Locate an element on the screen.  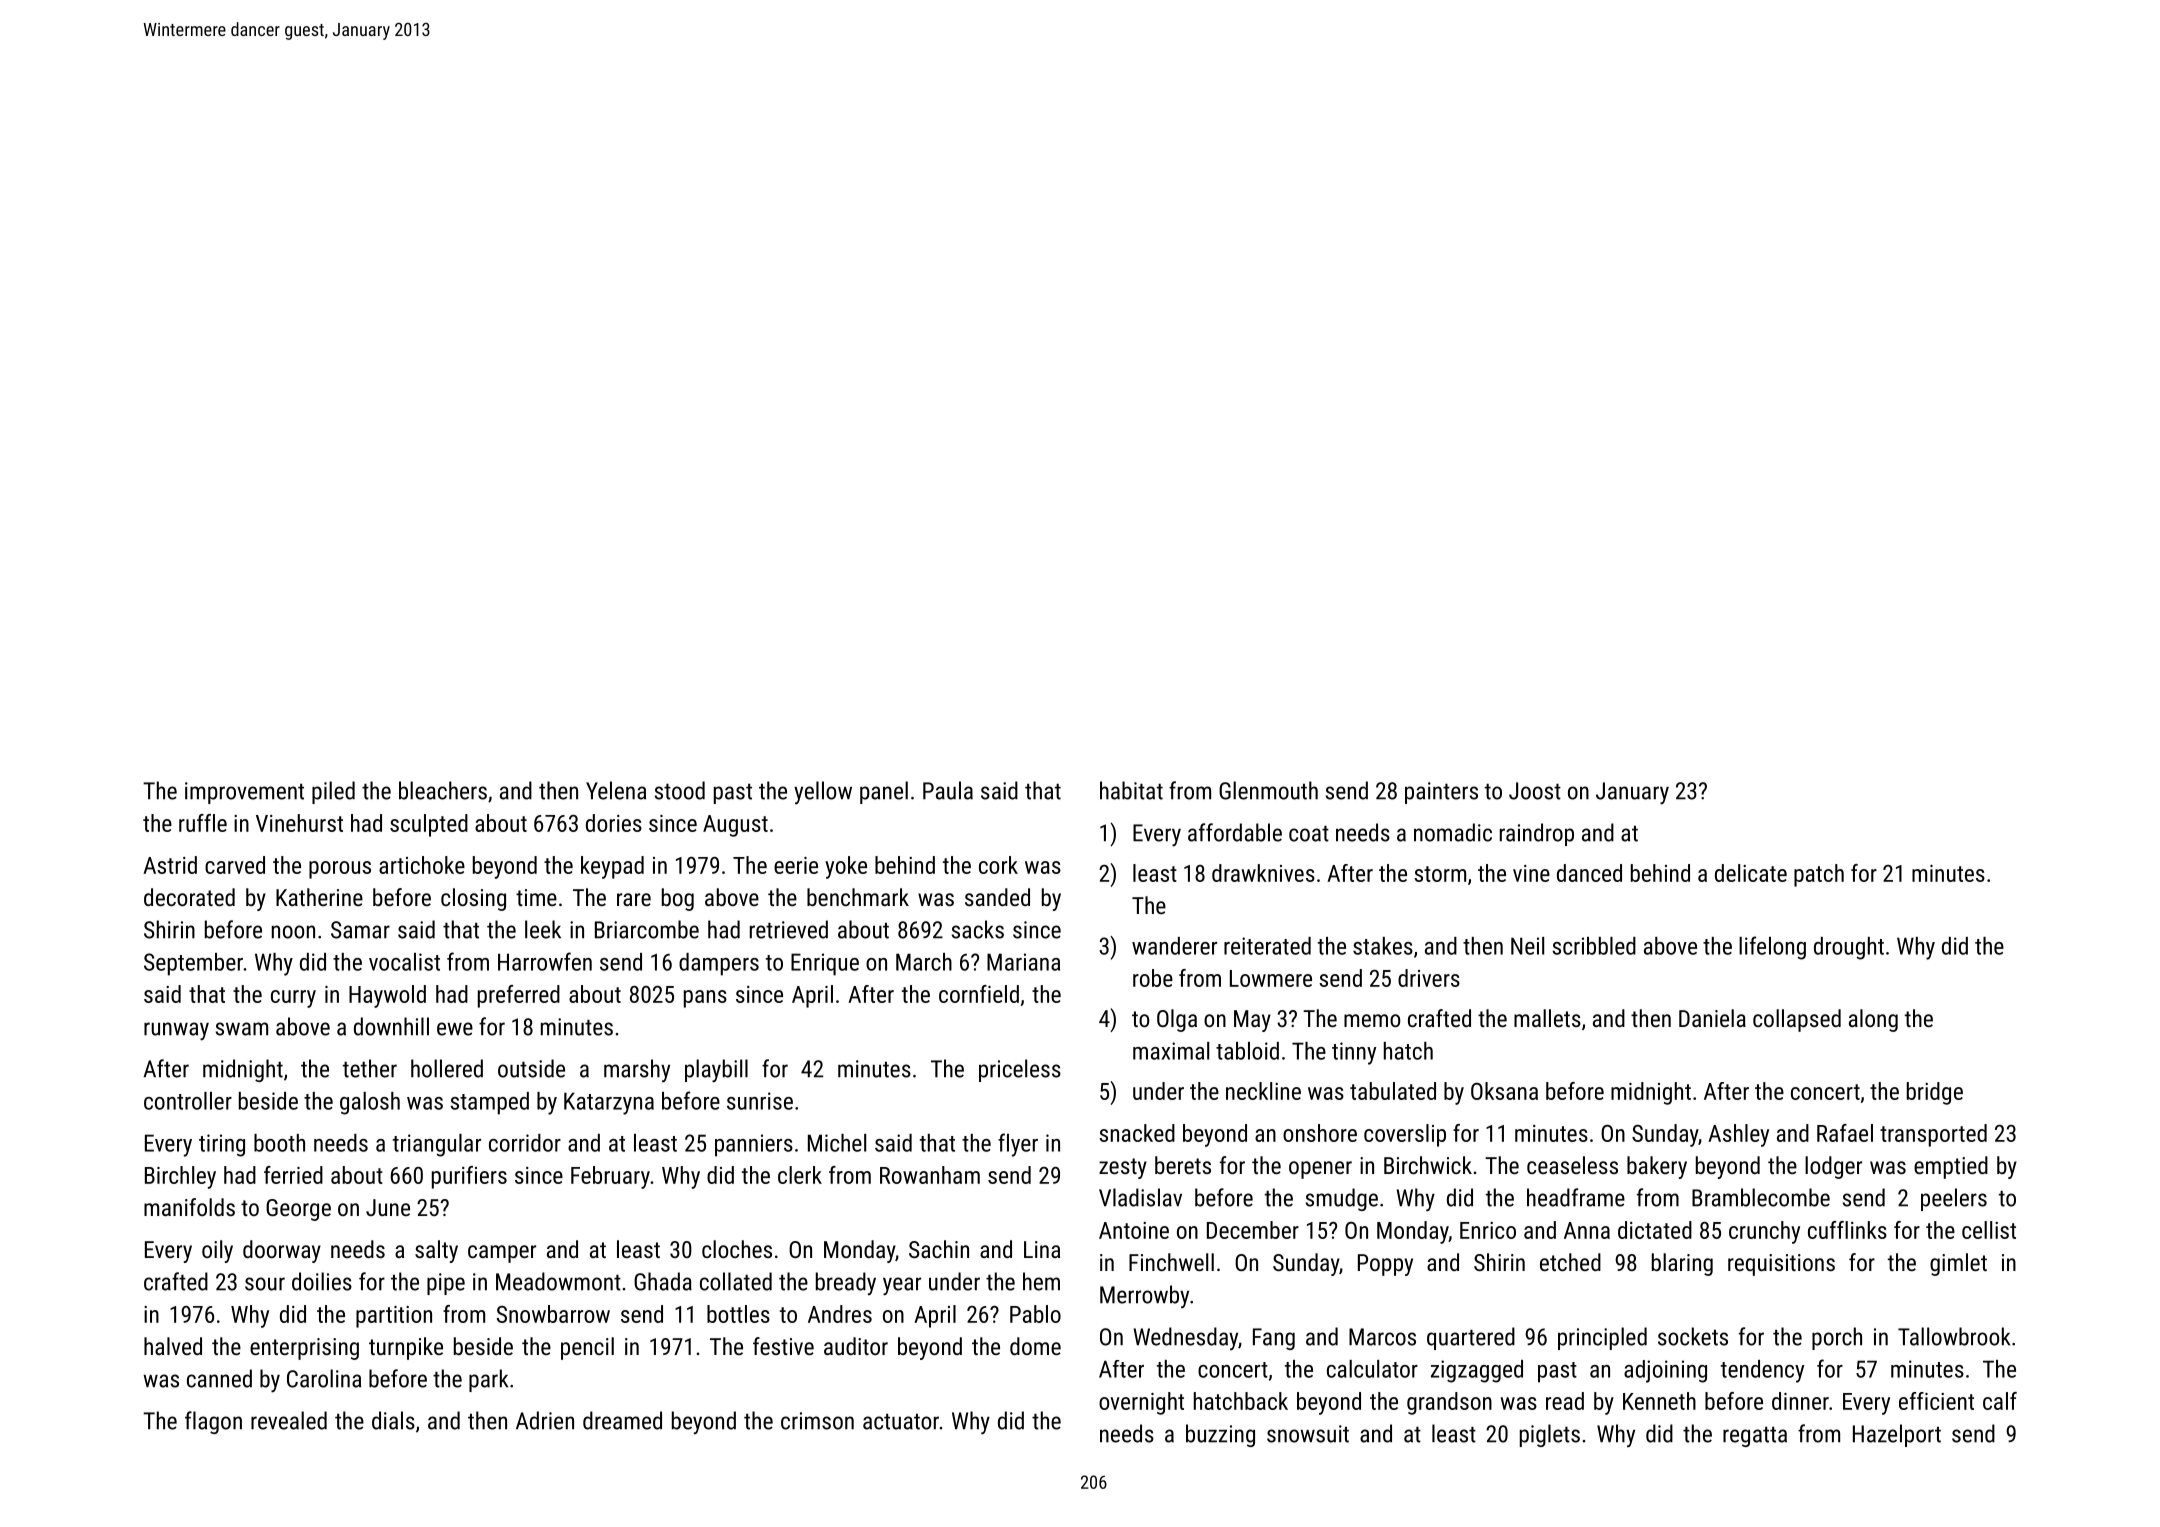
ferried is located at coordinates (293, 1175).
